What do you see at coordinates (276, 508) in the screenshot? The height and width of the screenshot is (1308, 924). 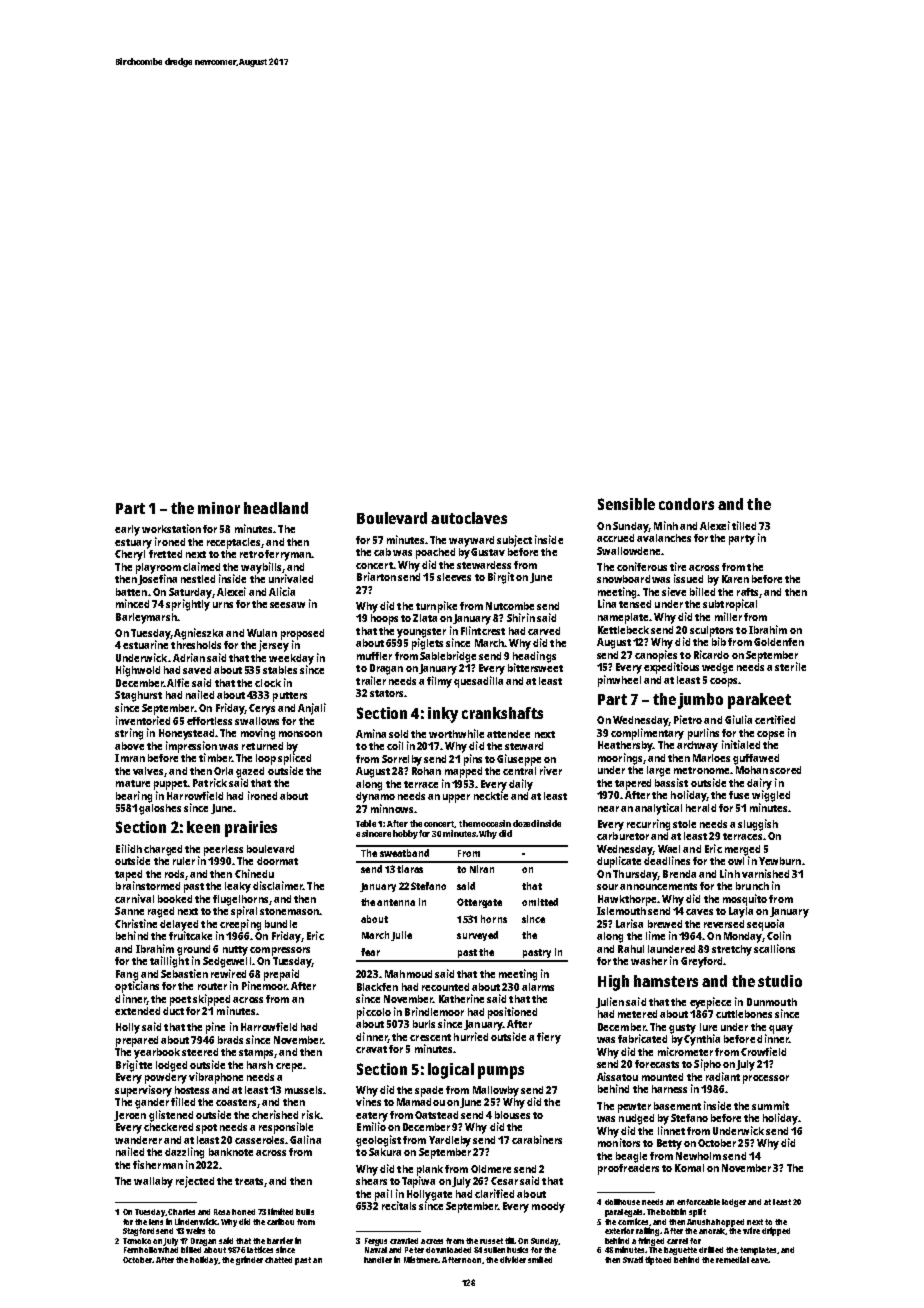 I see `headland` at bounding box center [276, 508].
